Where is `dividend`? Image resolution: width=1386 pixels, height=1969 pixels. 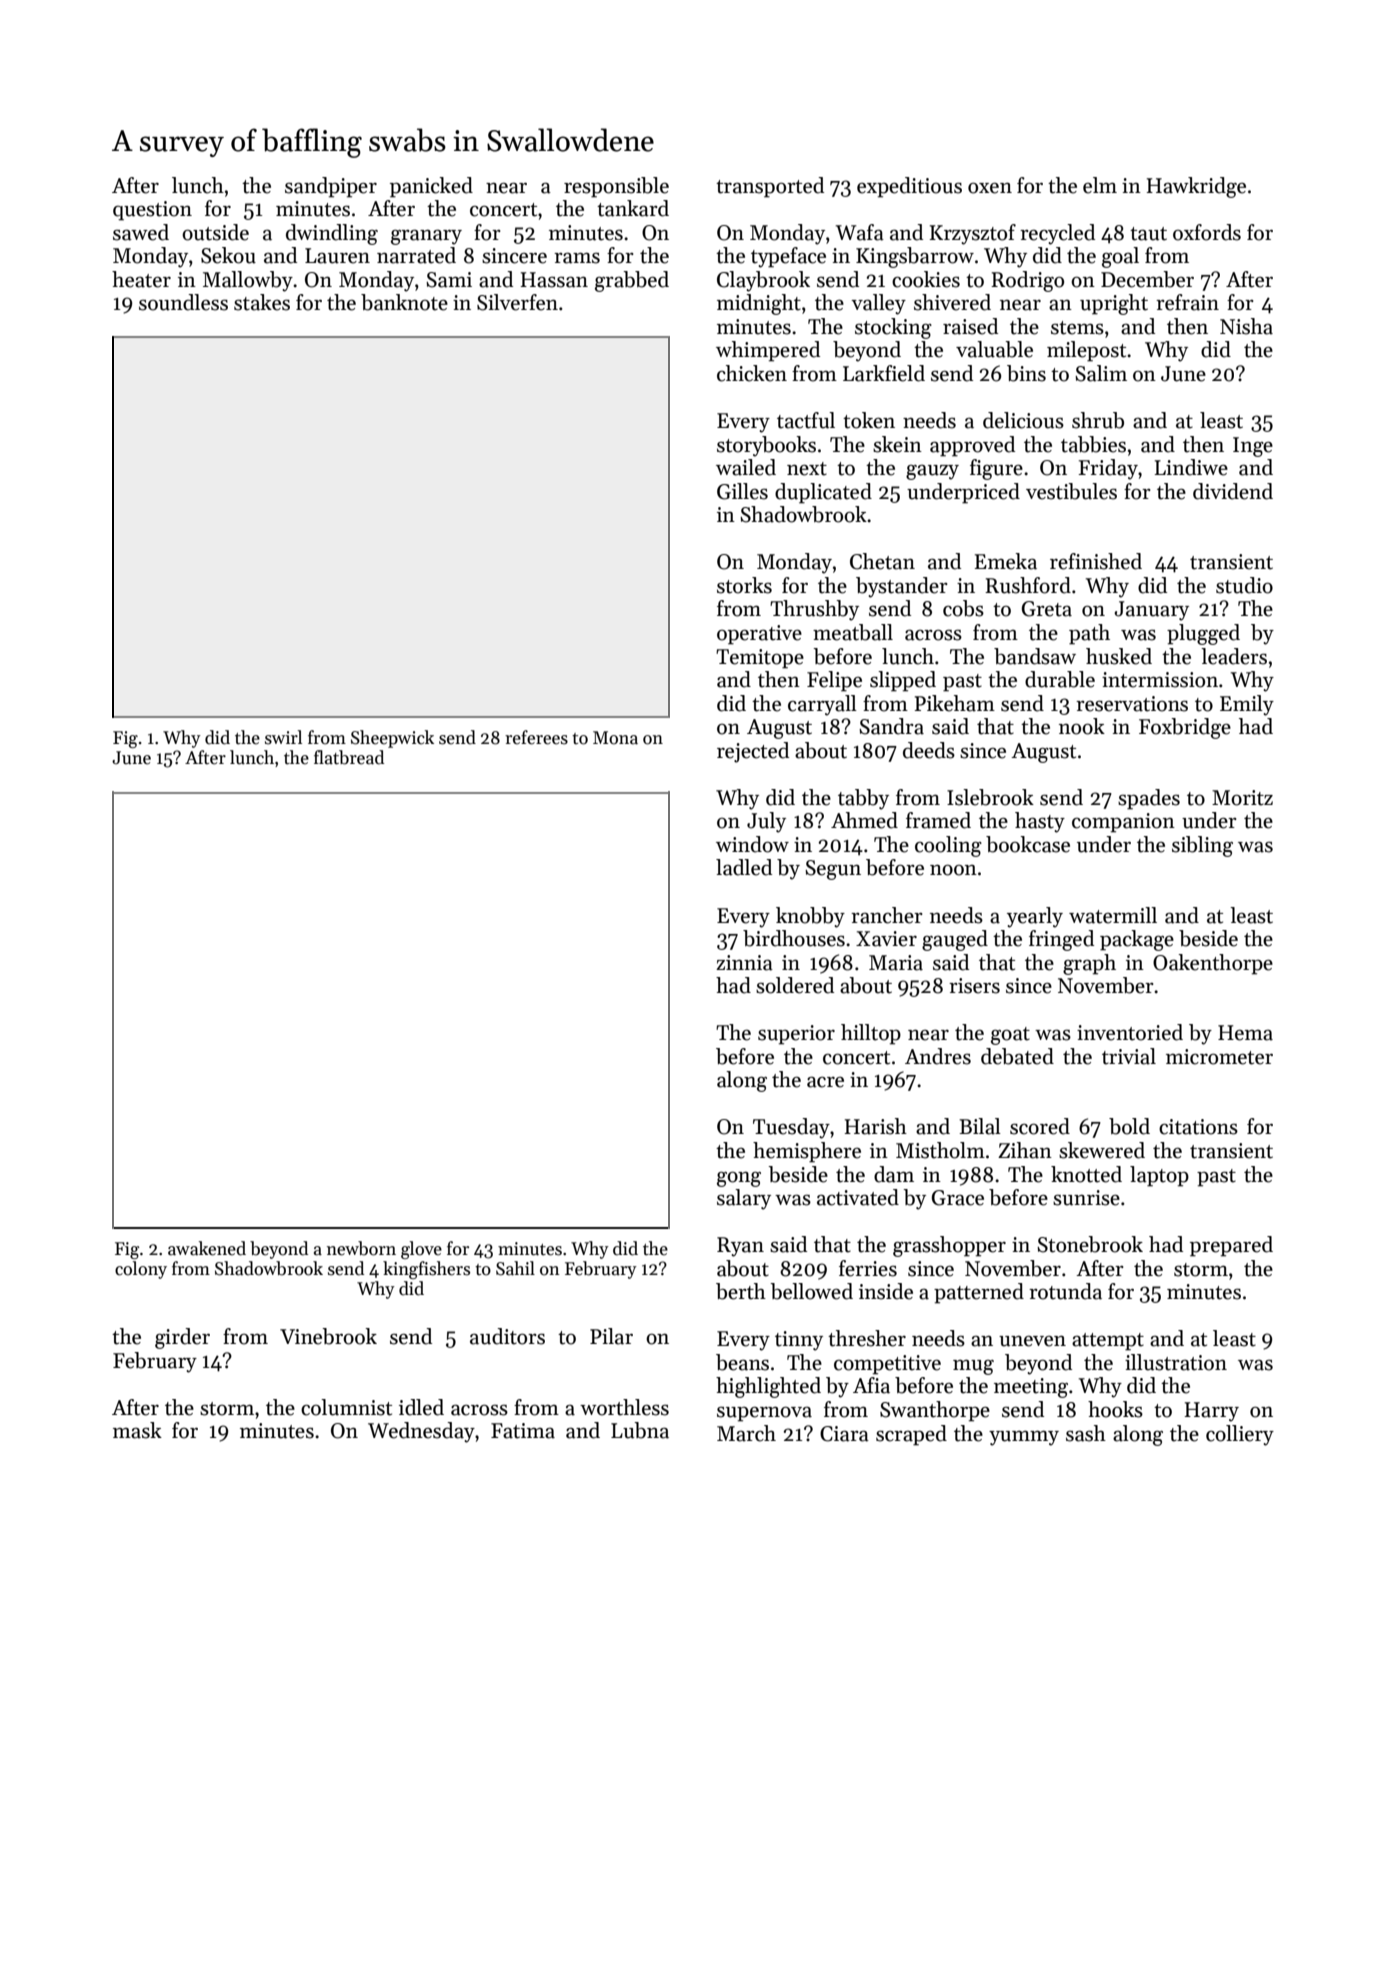
dividend is located at coordinates (1233, 491).
